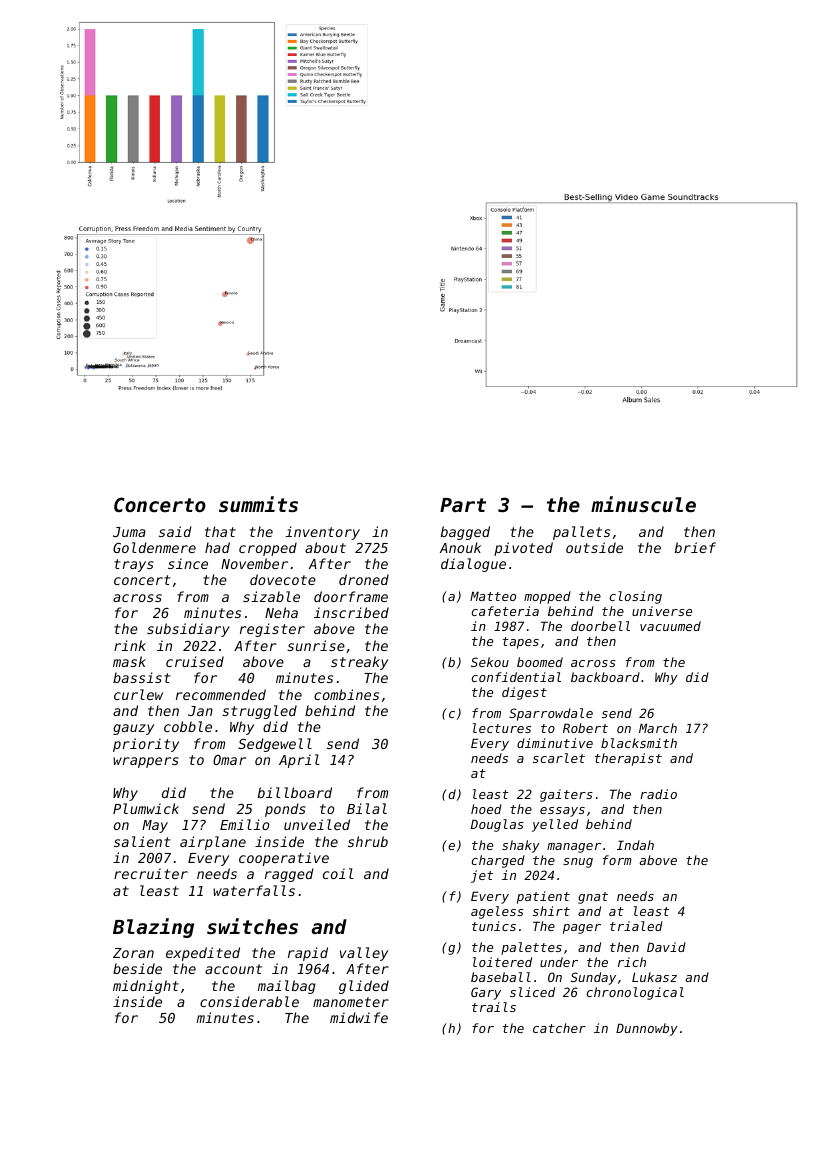  What do you see at coordinates (581, 533) in the page?
I see `pallets` at bounding box center [581, 533].
